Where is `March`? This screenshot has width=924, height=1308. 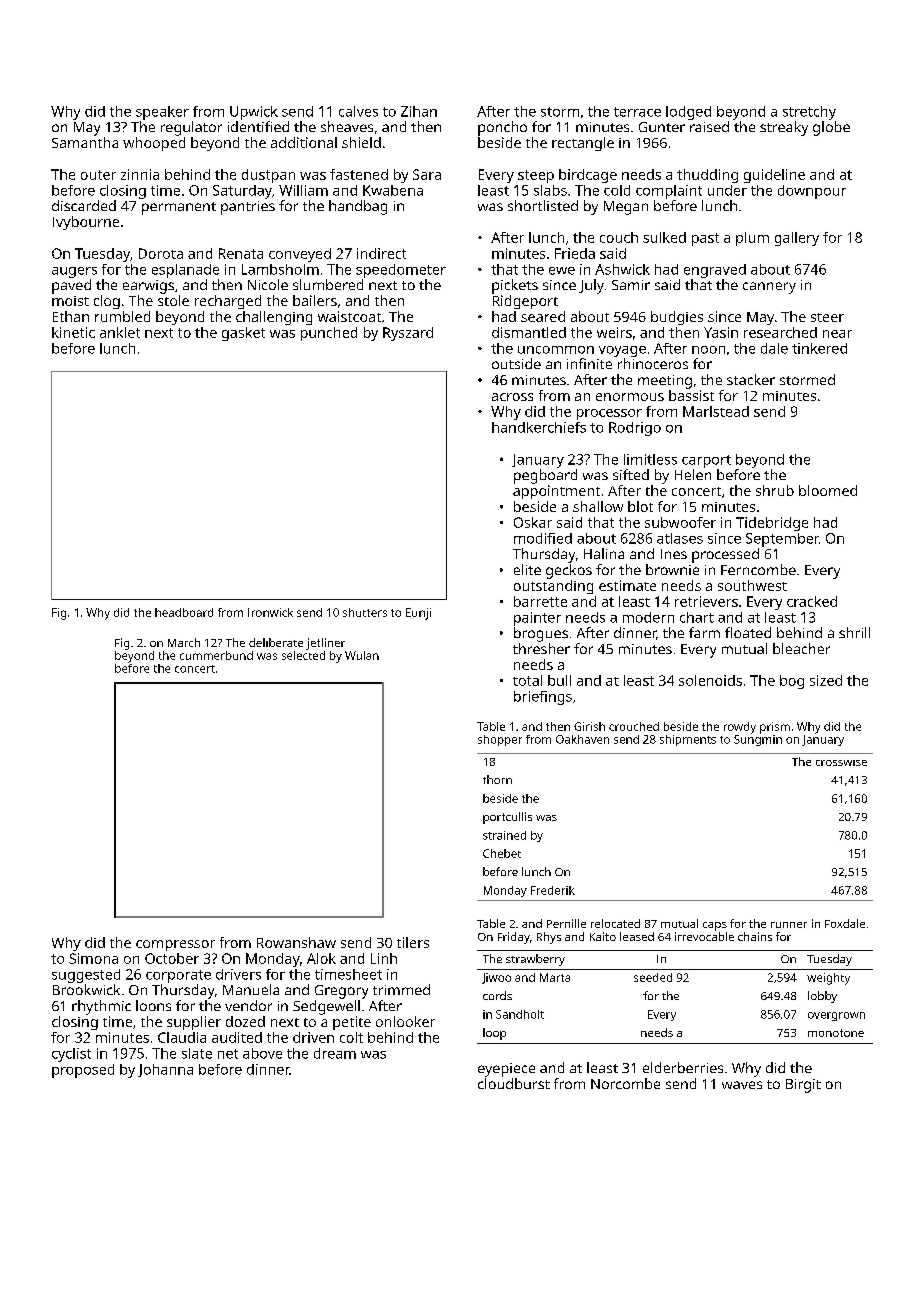
March is located at coordinates (184, 642).
